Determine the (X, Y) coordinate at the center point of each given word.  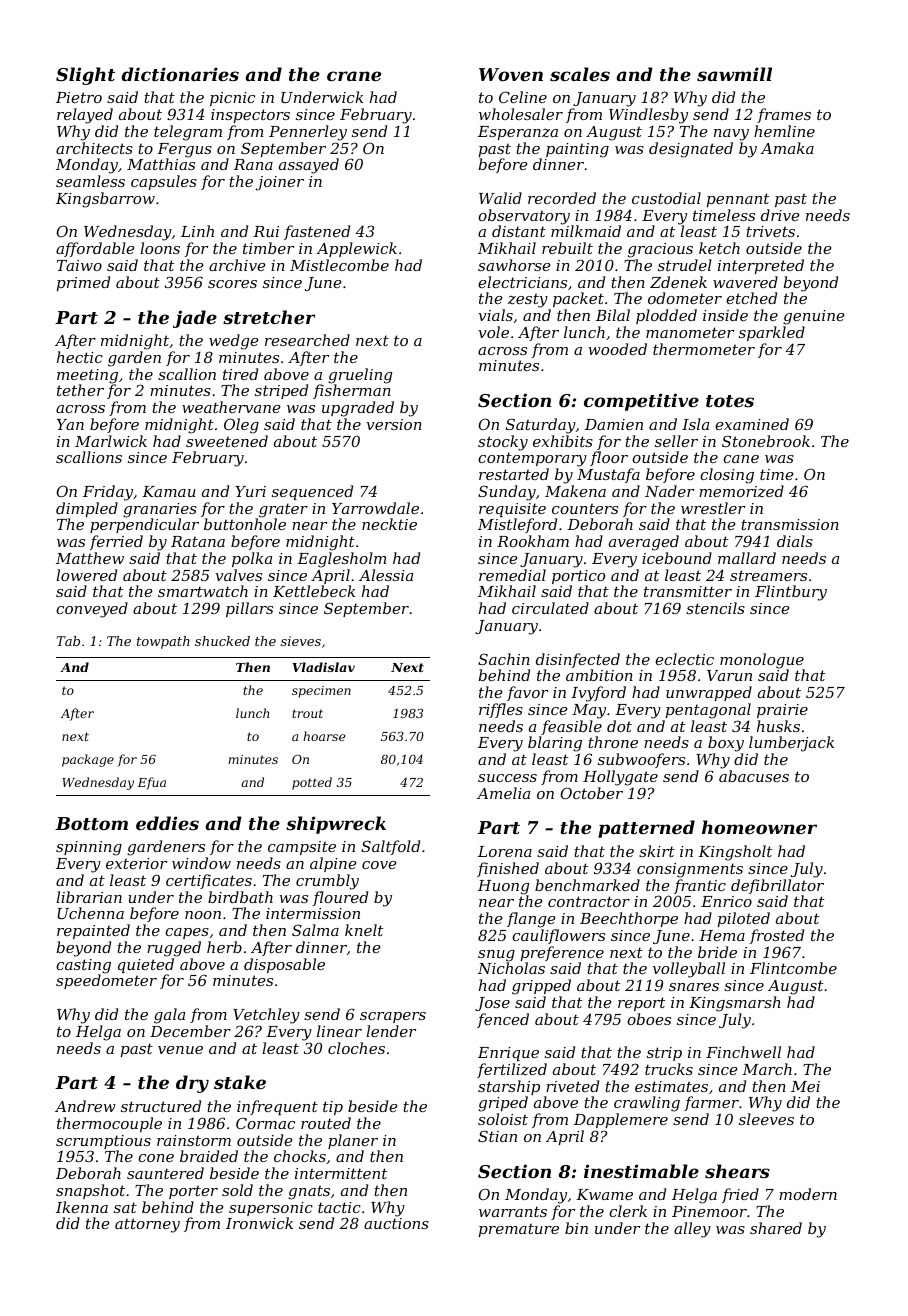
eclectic (684, 659)
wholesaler (521, 114)
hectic (80, 357)
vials (495, 315)
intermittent (341, 1173)
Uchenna (91, 913)
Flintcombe (793, 968)
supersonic (271, 1209)
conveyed (92, 610)
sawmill (734, 74)
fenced (503, 1020)
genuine (813, 317)
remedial (512, 575)
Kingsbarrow (105, 200)
